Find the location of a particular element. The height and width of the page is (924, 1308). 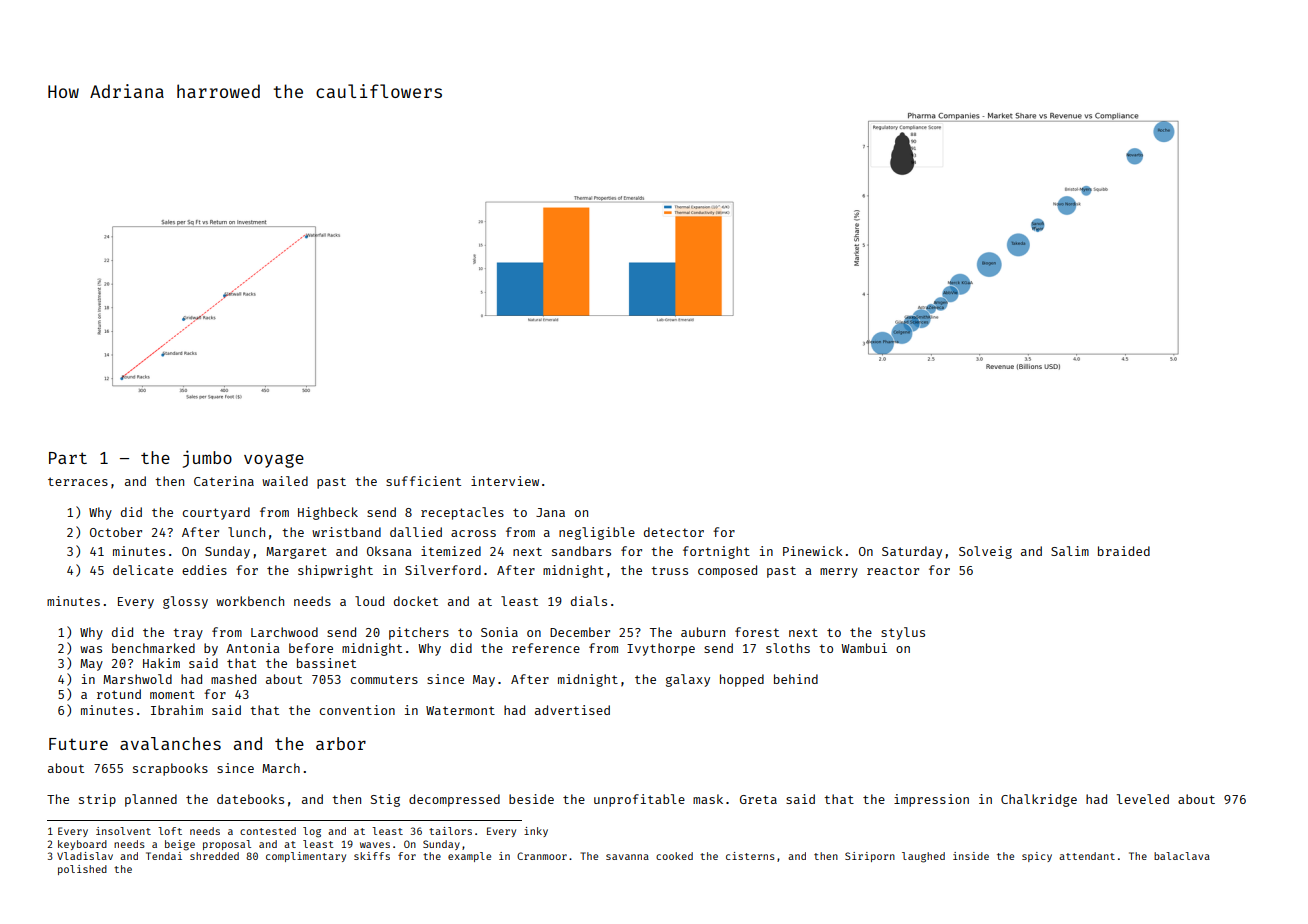

complimentary is located at coordinates (306, 857).
